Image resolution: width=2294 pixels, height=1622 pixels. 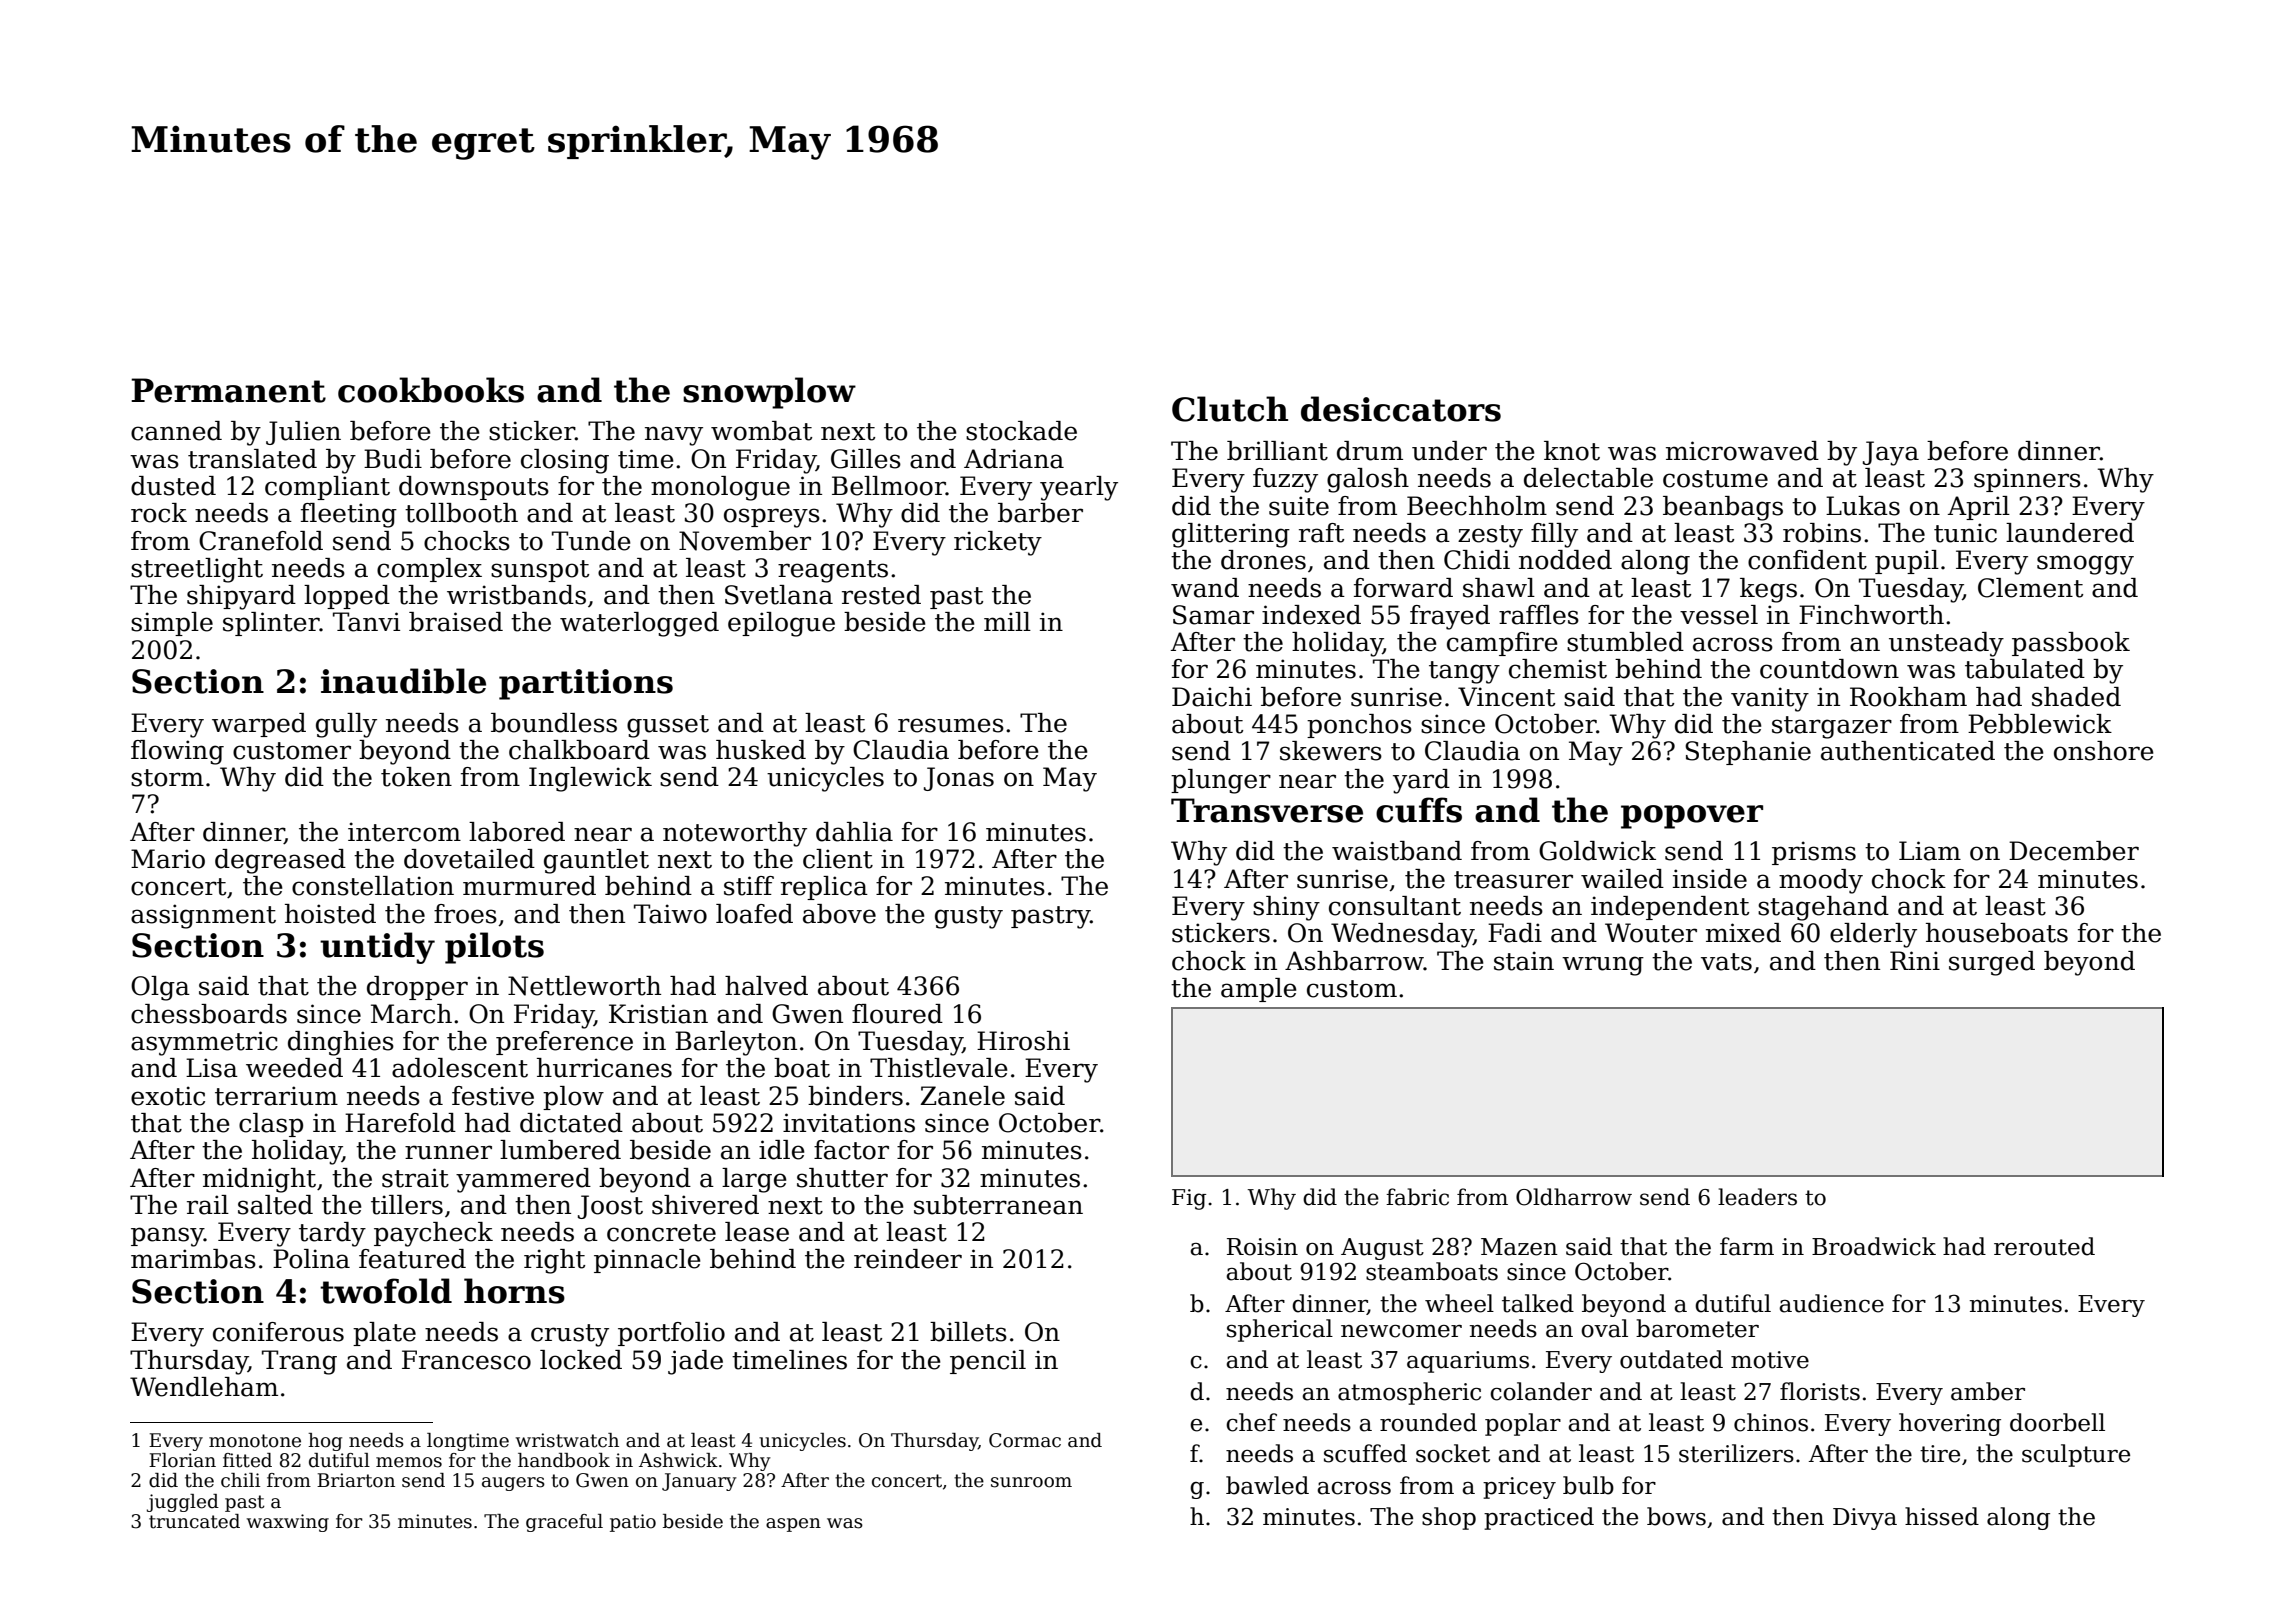 I want to click on terrarium, so click(x=276, y=1096).
